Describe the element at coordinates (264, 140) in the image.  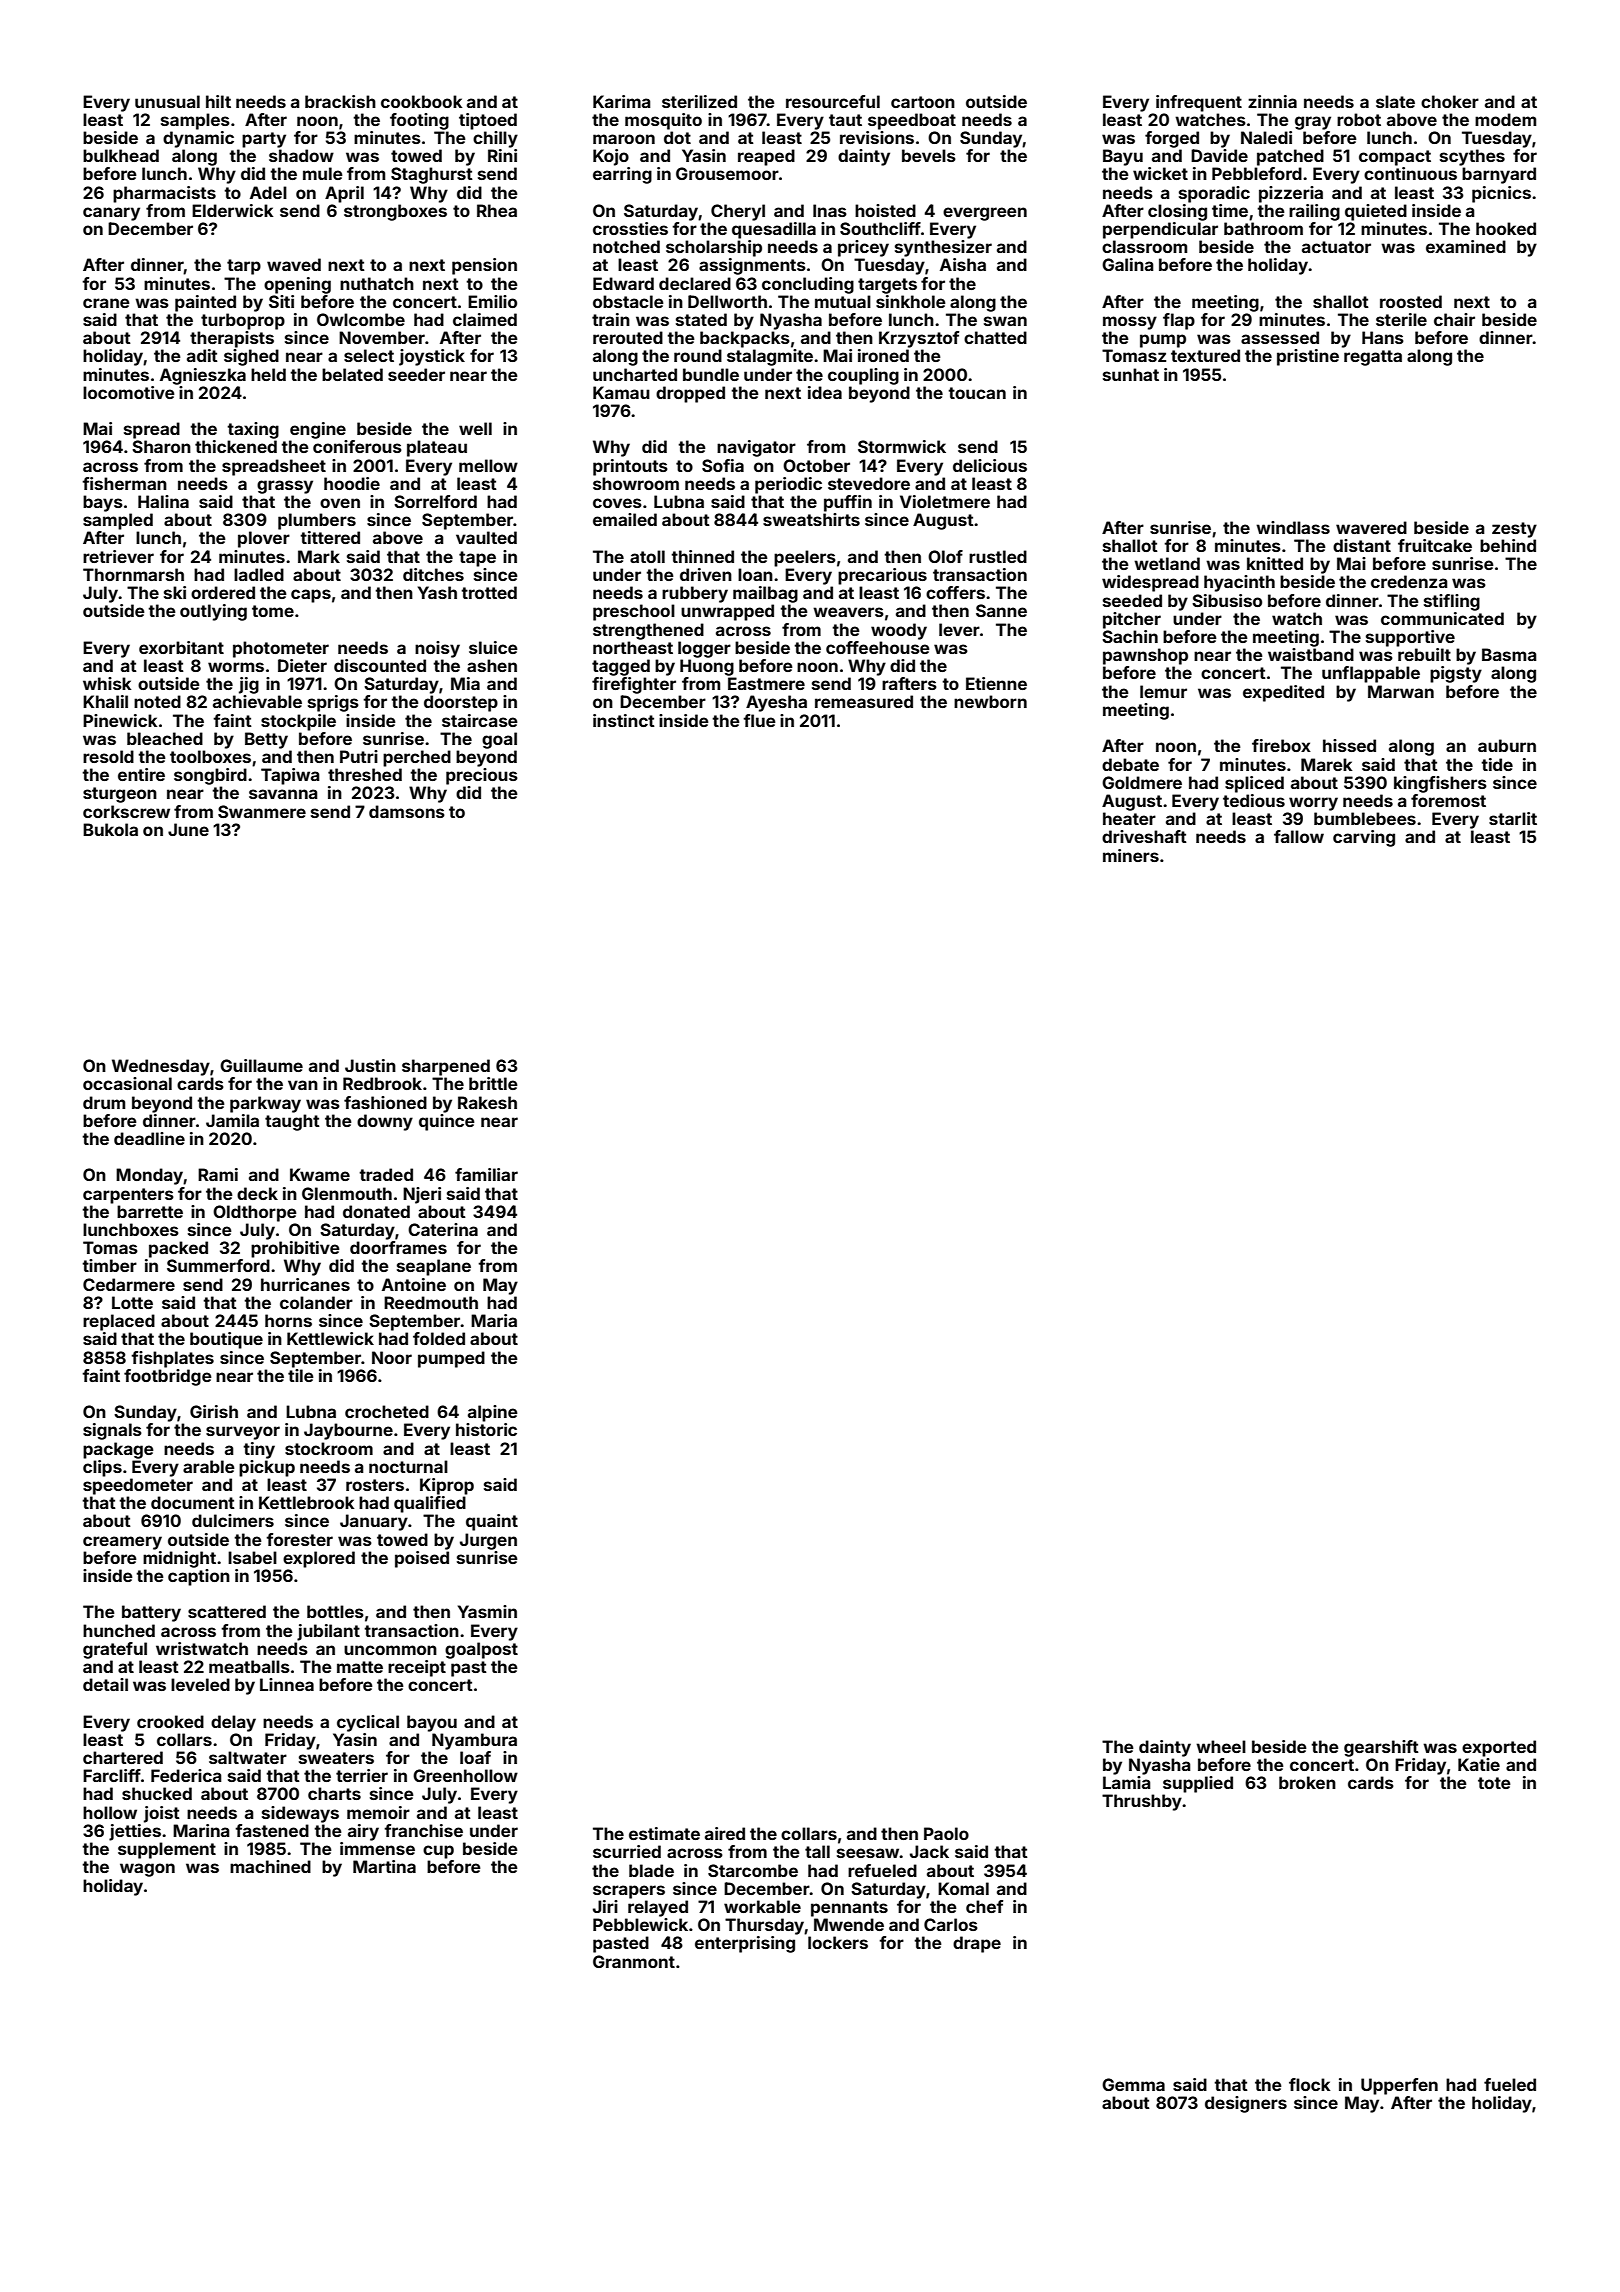
I see `party` at that location.
